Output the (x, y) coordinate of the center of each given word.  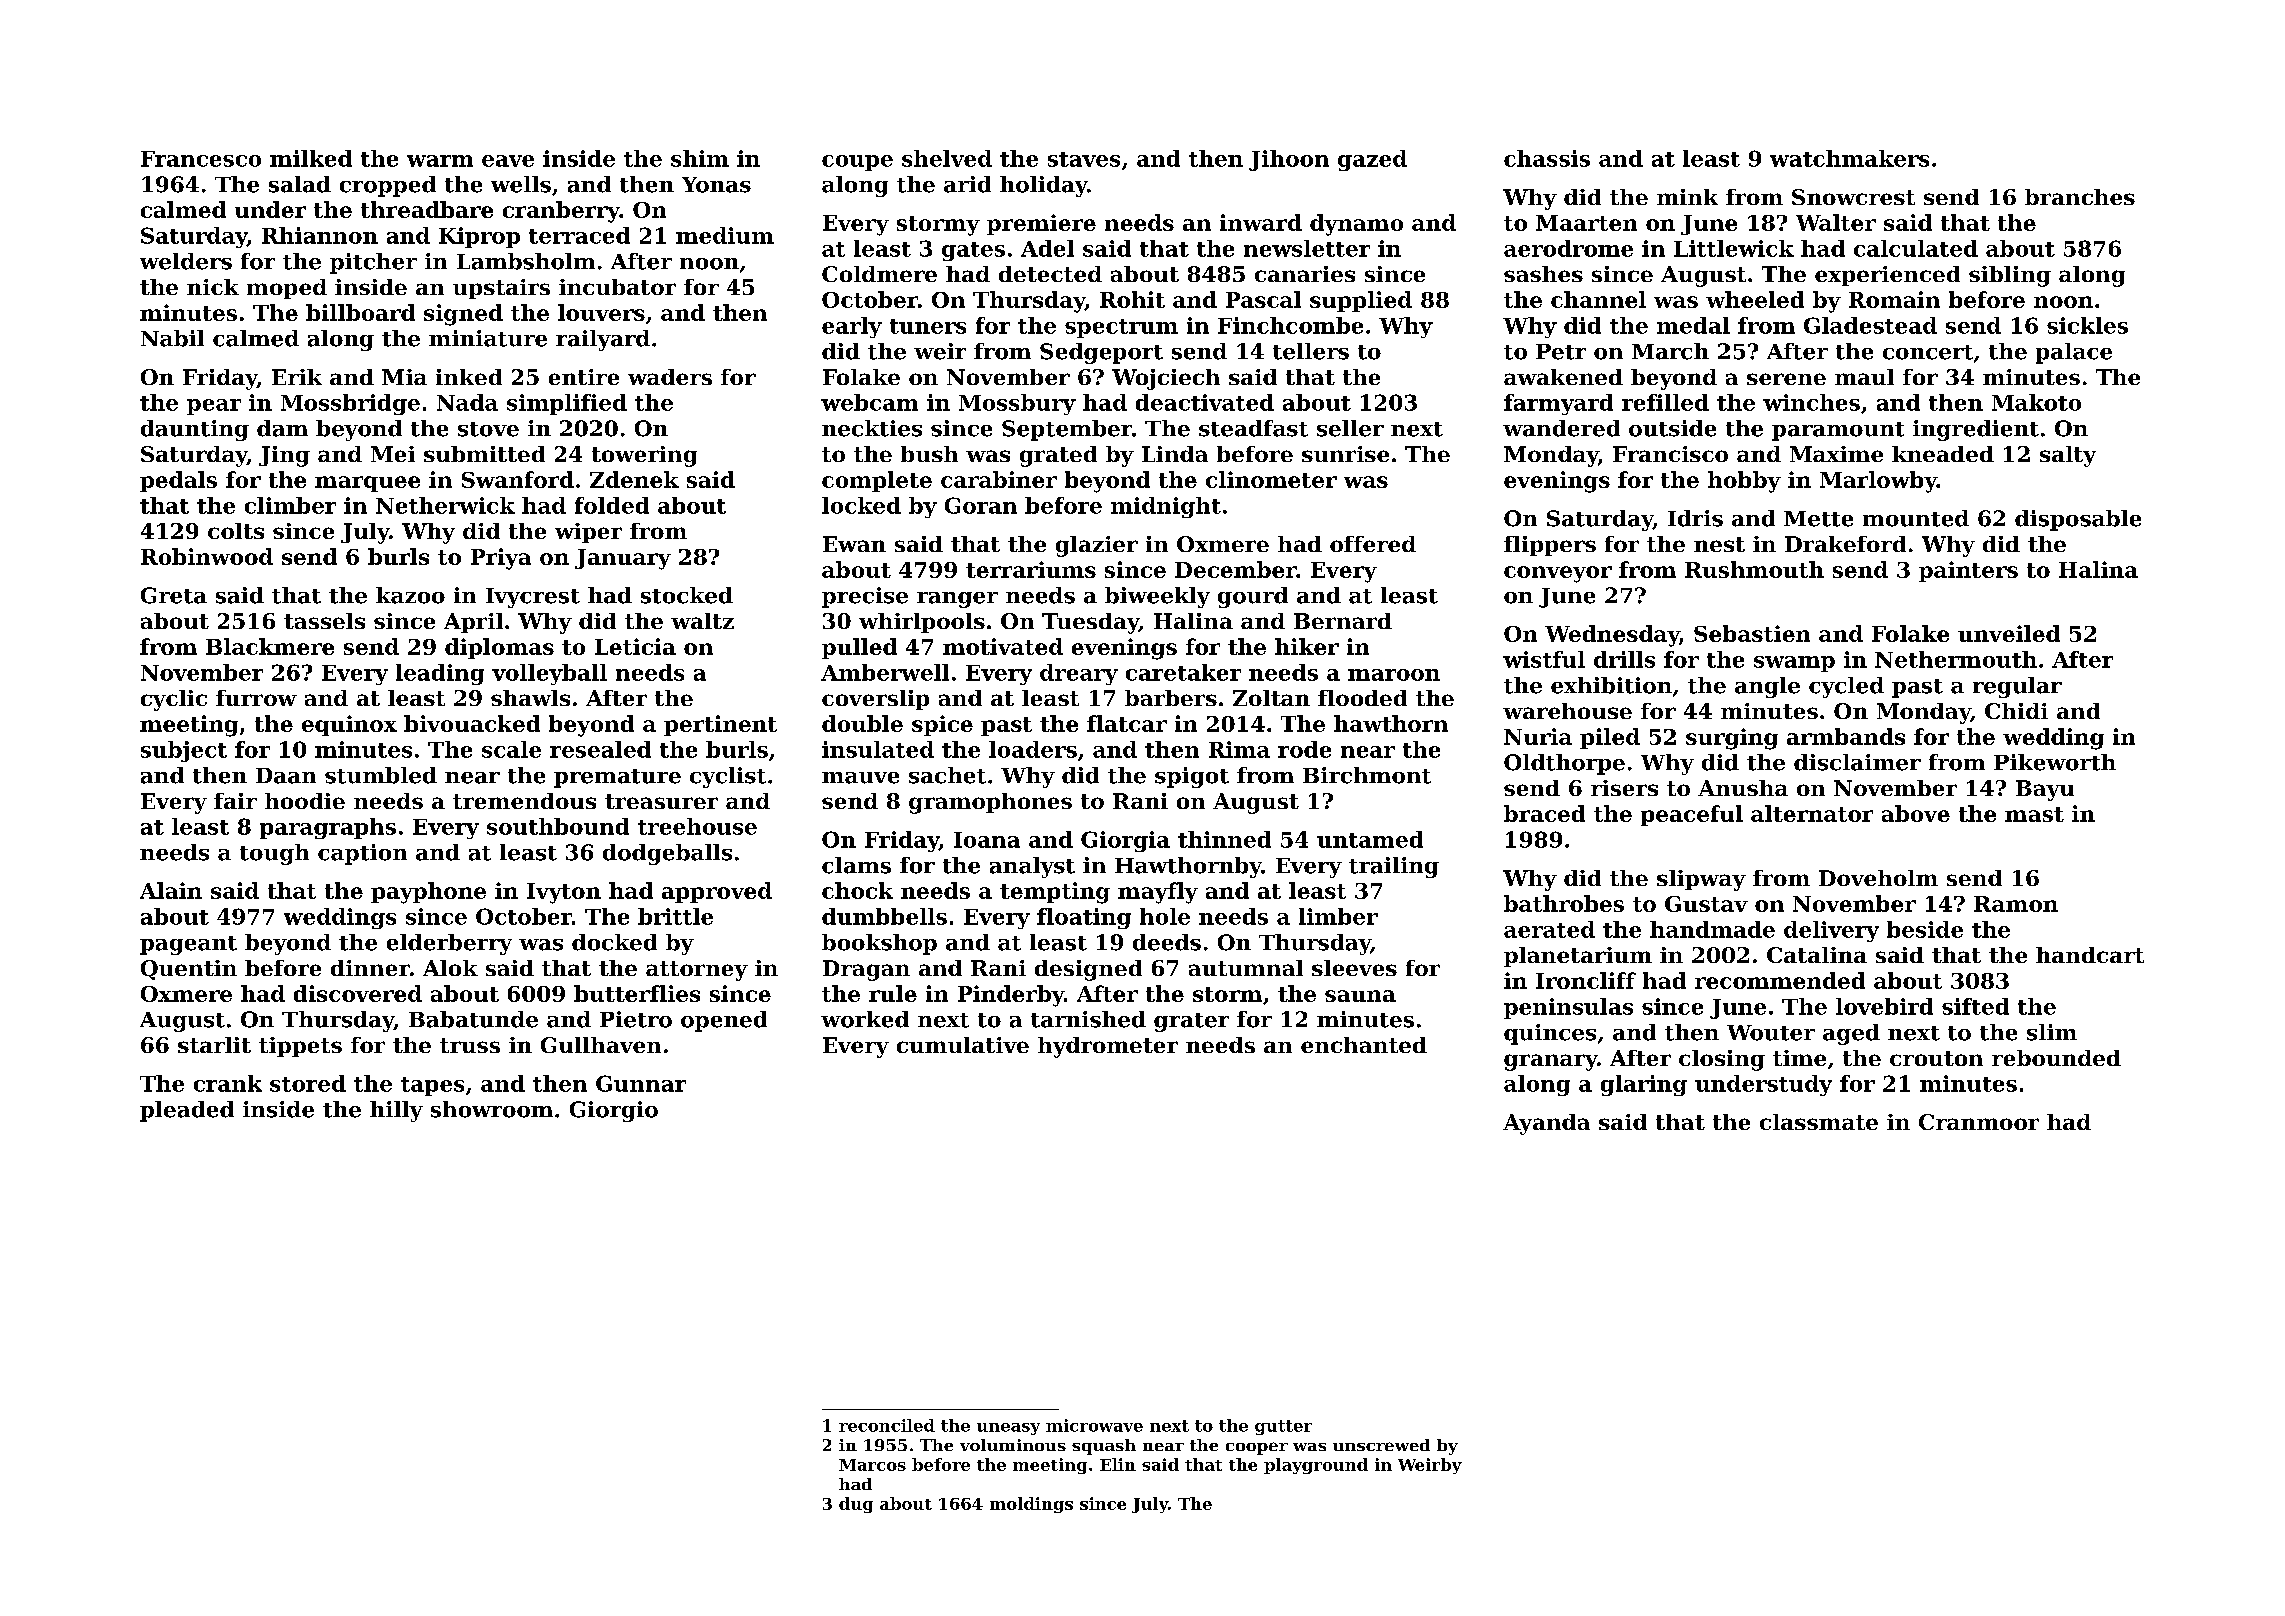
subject (184, 751)
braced (1544, 813)
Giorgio (614, 1111)
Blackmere (270, 646)
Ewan (854, 544)
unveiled (2009, 633)
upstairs (501, 289)
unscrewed (1381, 1445)
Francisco (1670, 454)
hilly (396, 1111)
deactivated (1205, 402)
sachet (947, 775)
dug (856, 1505)
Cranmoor (1979, 1122)
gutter (1283, 1427)
